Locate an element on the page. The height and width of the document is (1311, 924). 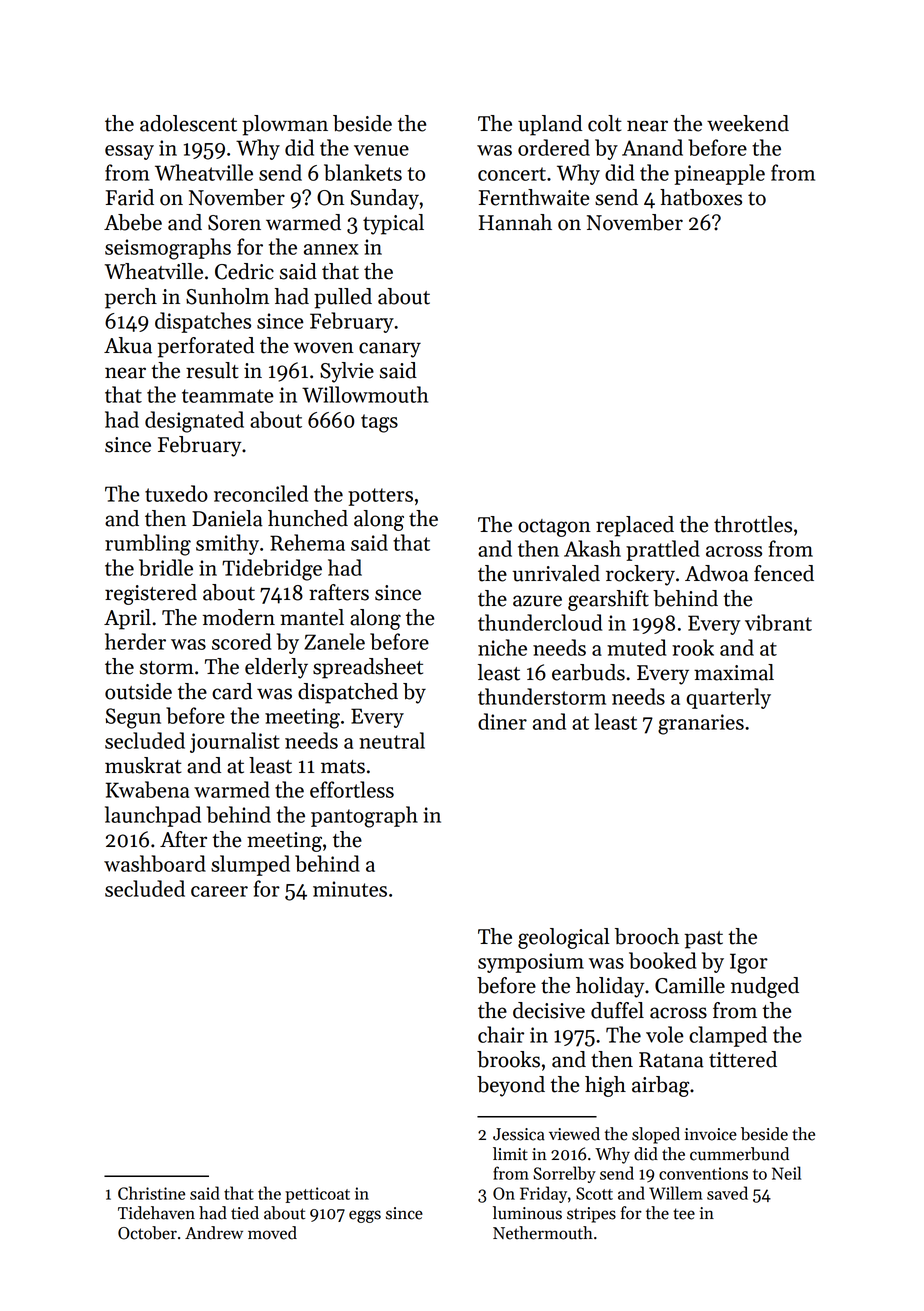
pineapple is located at coordinates (719, 174).
